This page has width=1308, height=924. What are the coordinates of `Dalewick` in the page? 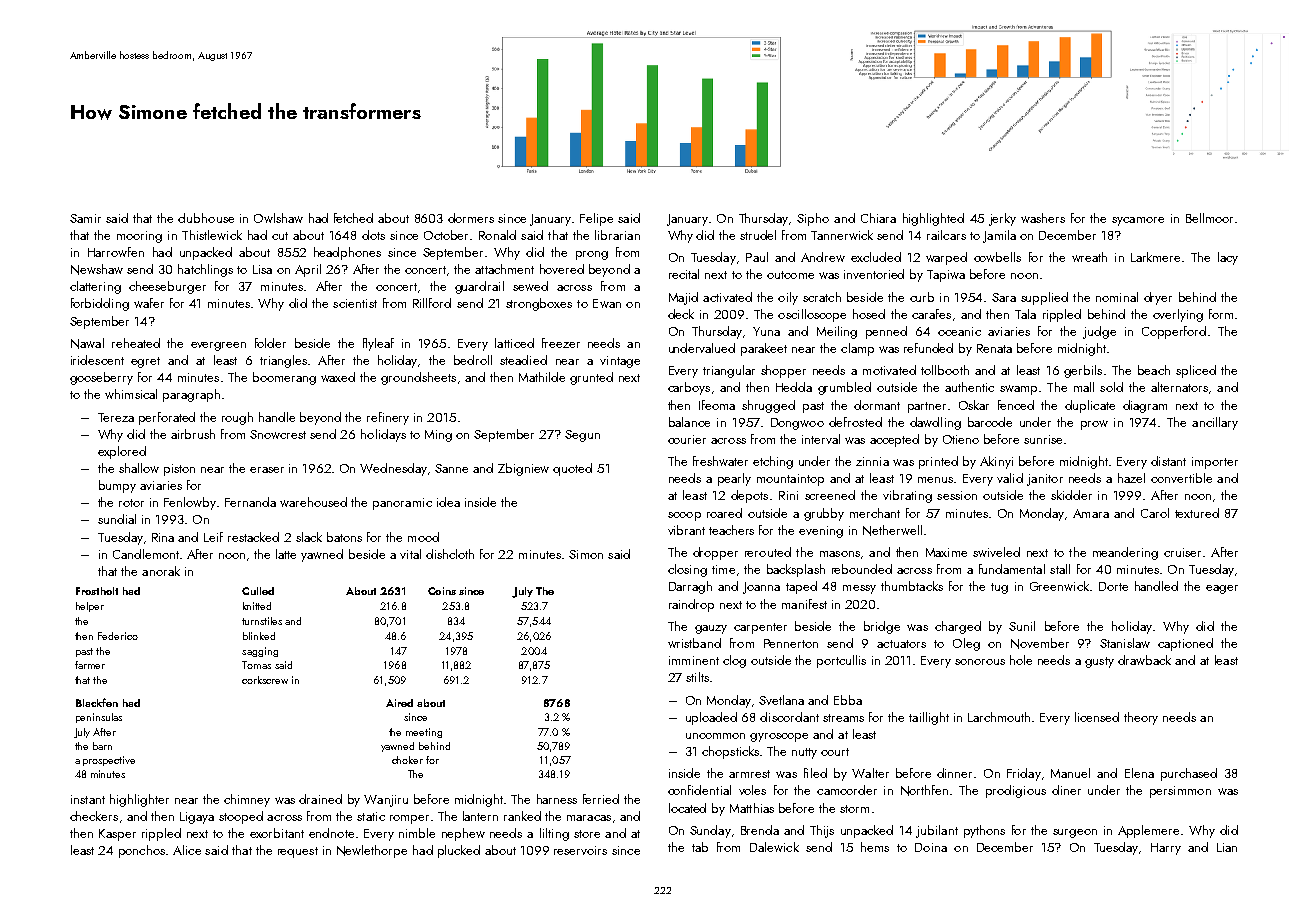 It's located at (774, 847).
